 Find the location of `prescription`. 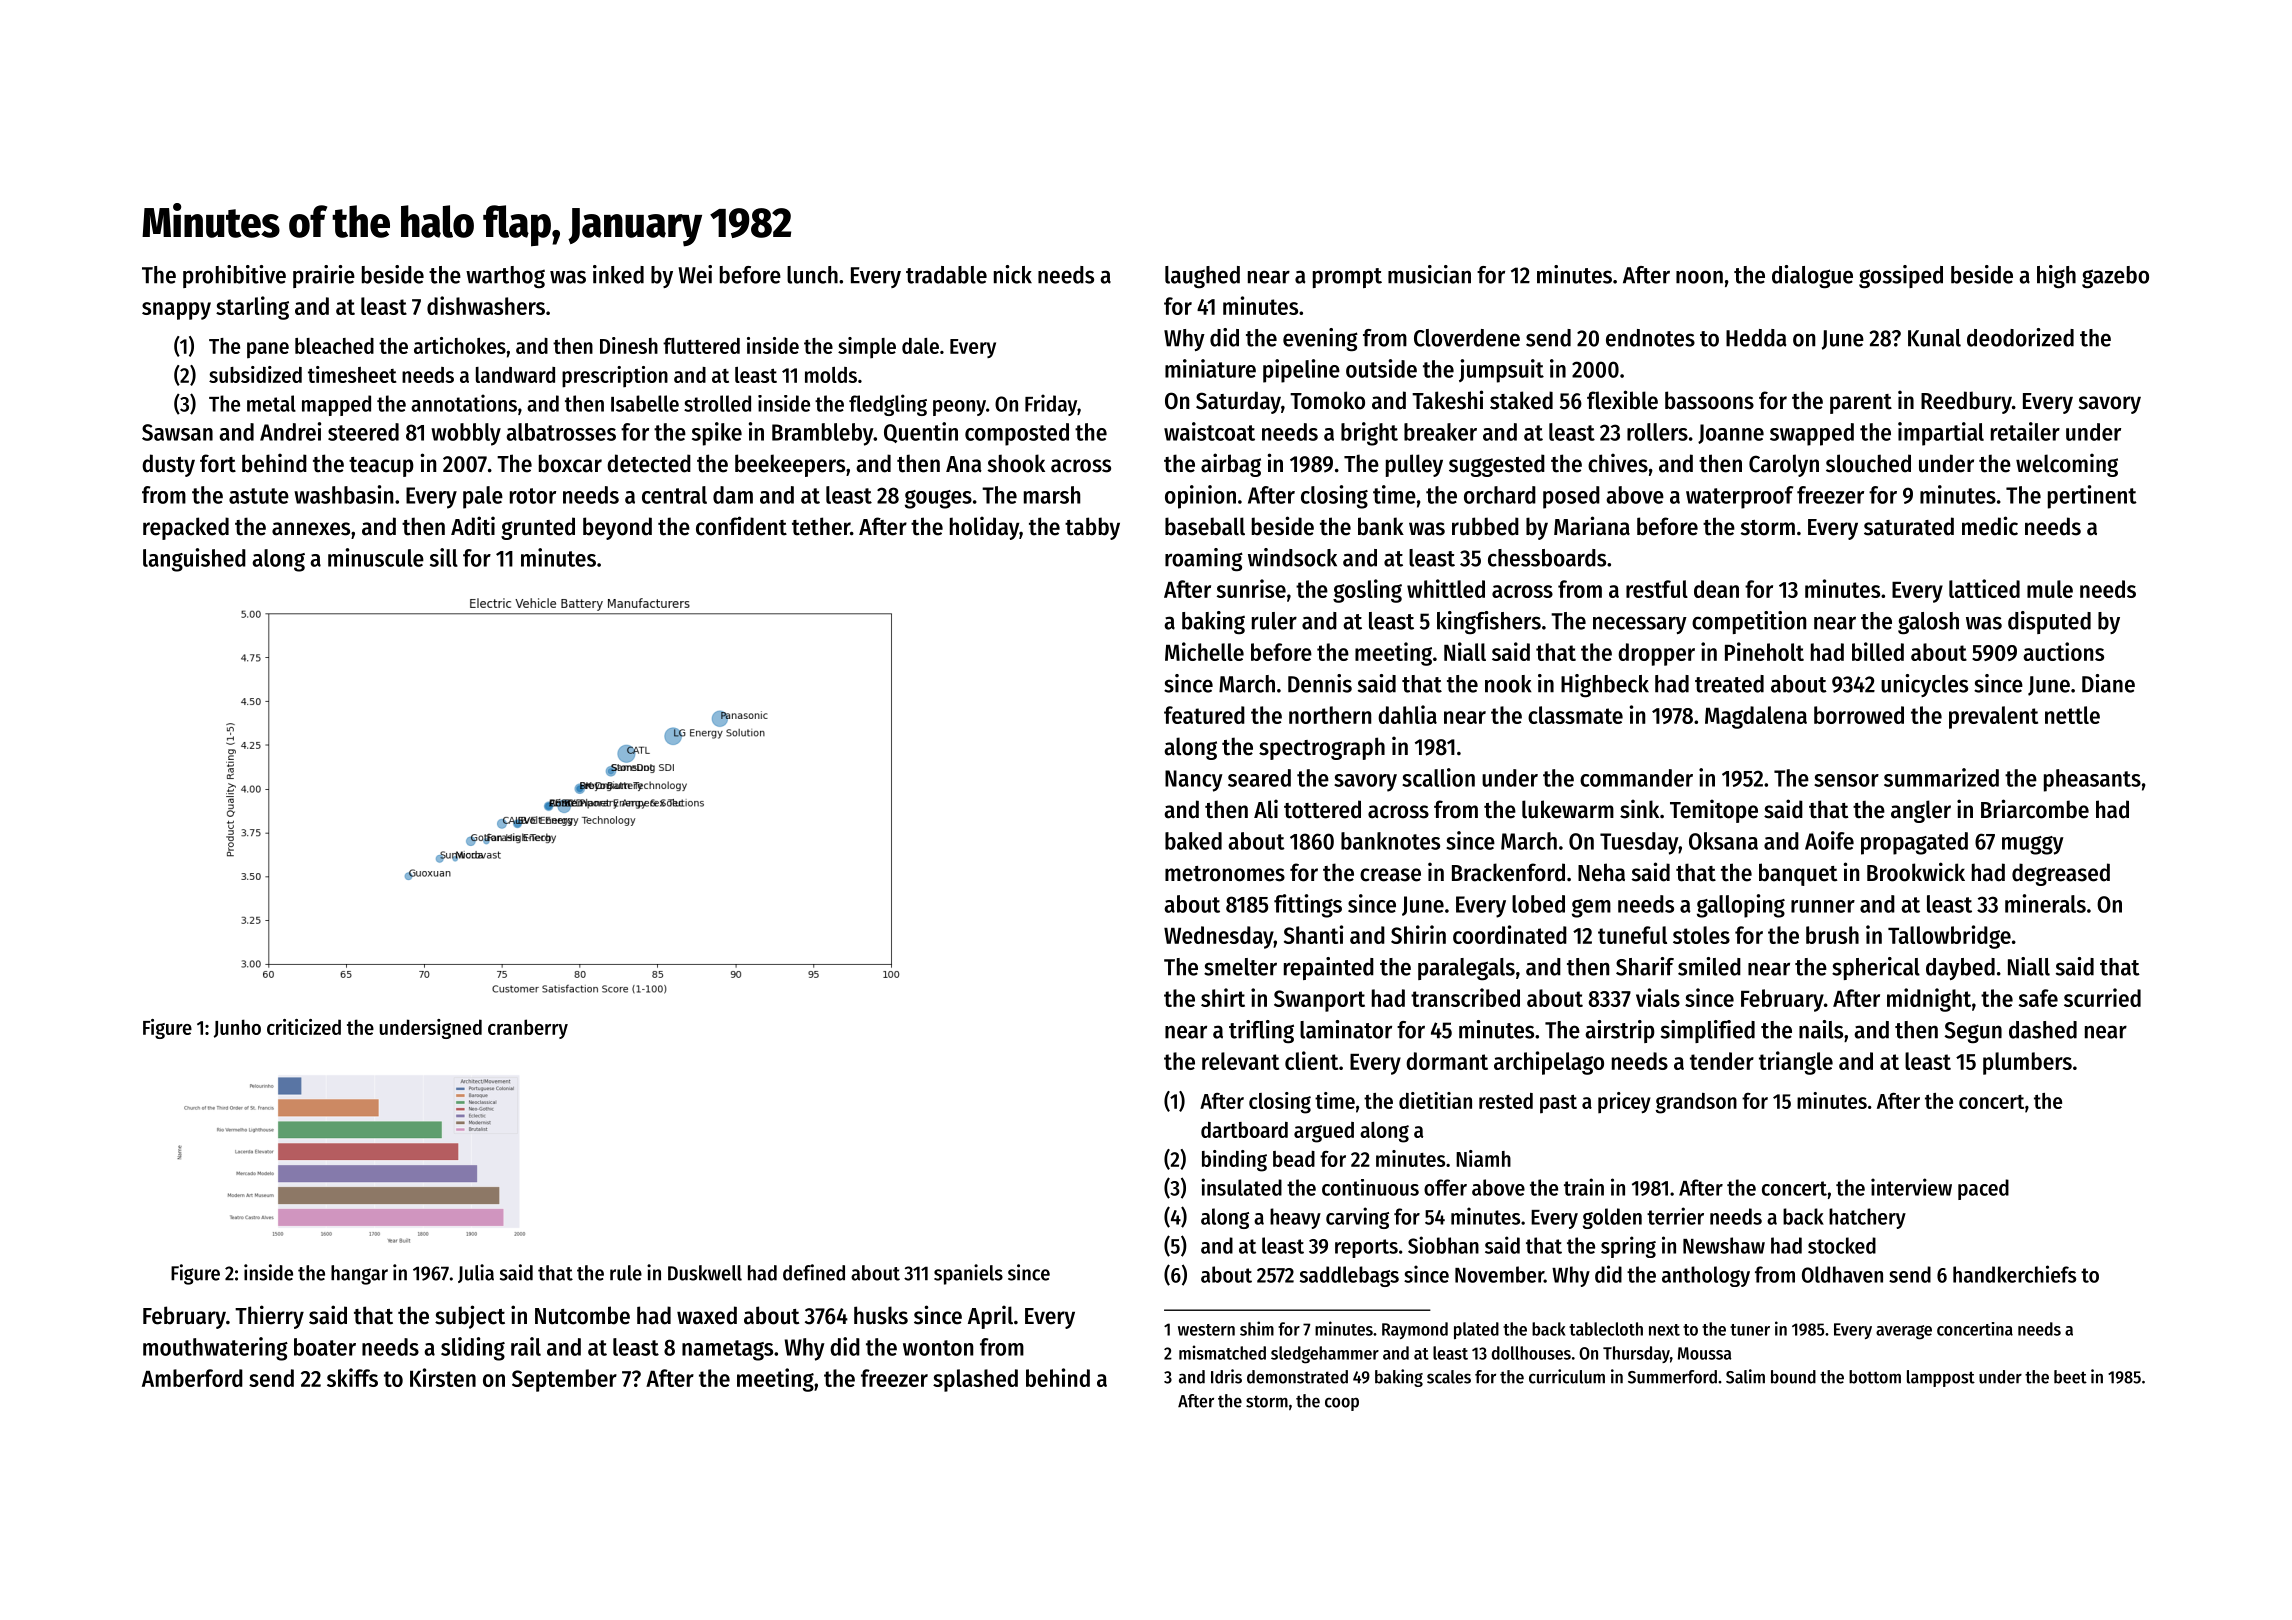

prescription is located at coordinates (615, 377).
